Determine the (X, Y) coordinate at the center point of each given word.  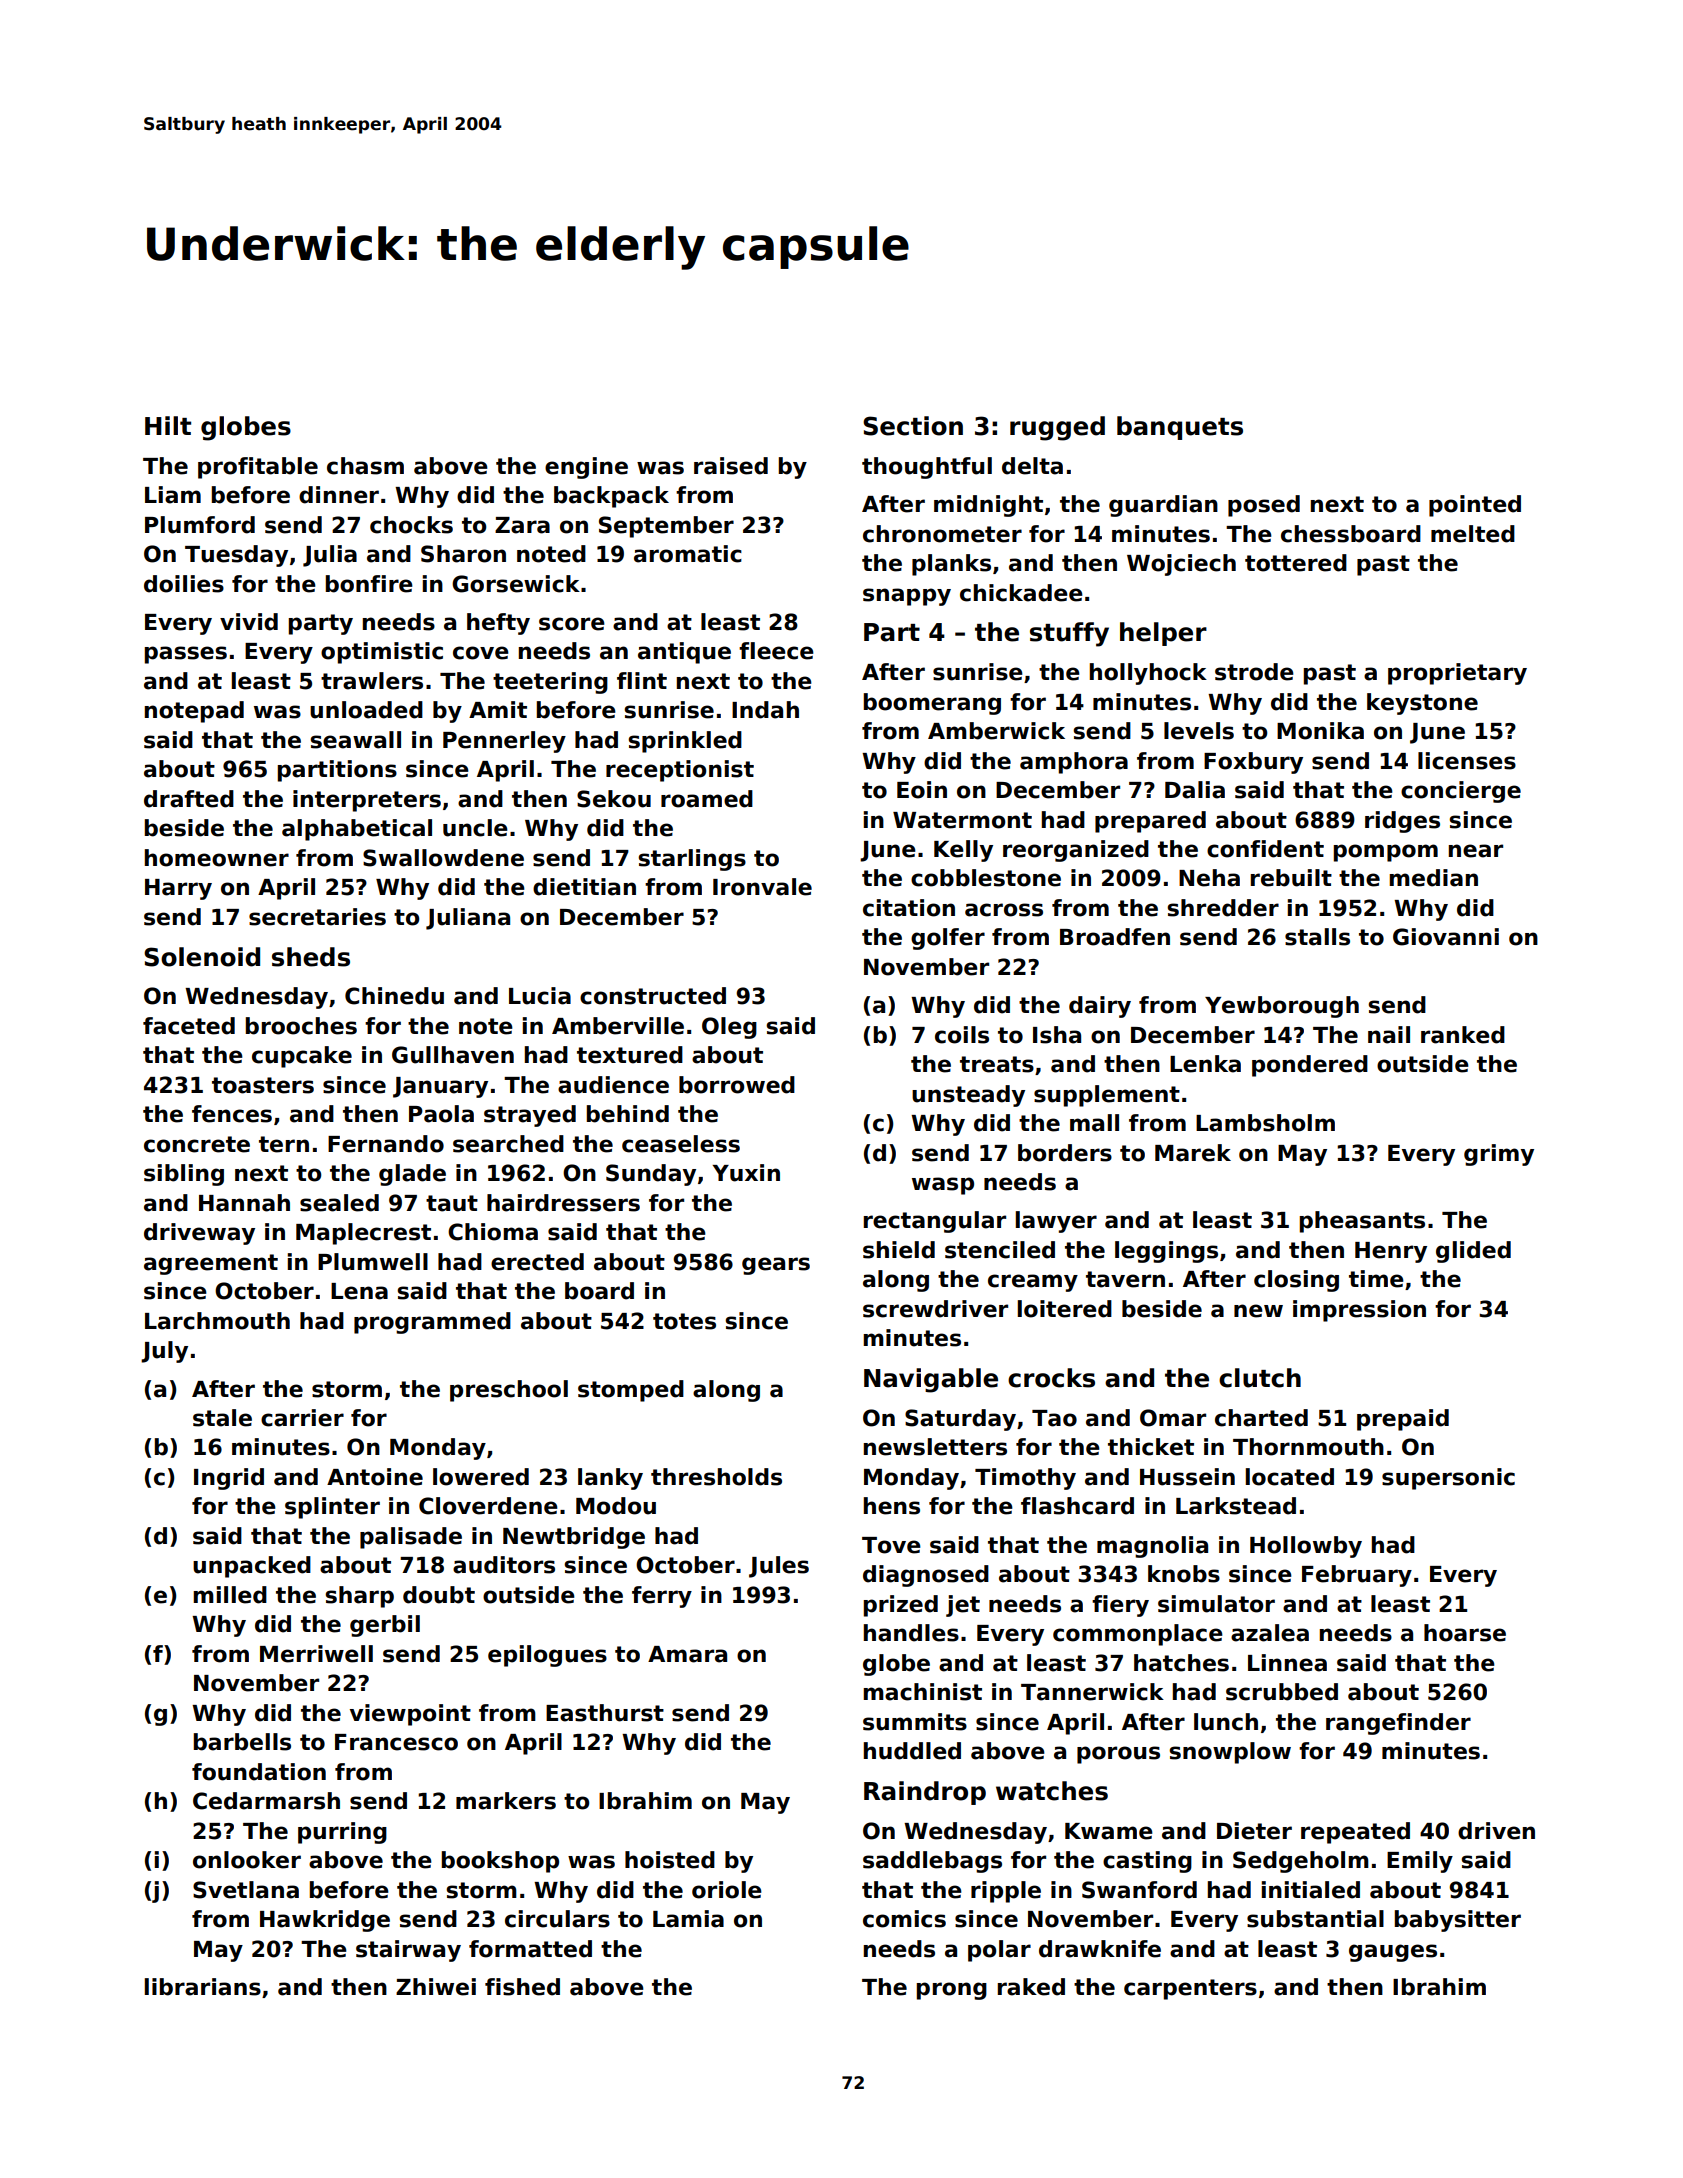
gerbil (385, 1626)
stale (222, 1418)
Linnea (1287, 1663)
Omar (1173, 1418)
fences (232, 1114)
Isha (1057, 1035)
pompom (1386, 853)
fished (522, 1987)
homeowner (217, 858)
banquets (1180, 428)
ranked (1463, 1035)
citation (909, 908)
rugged (1057, 428)
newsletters (935, 1447)
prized (901, 1606)
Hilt (168, 425)
